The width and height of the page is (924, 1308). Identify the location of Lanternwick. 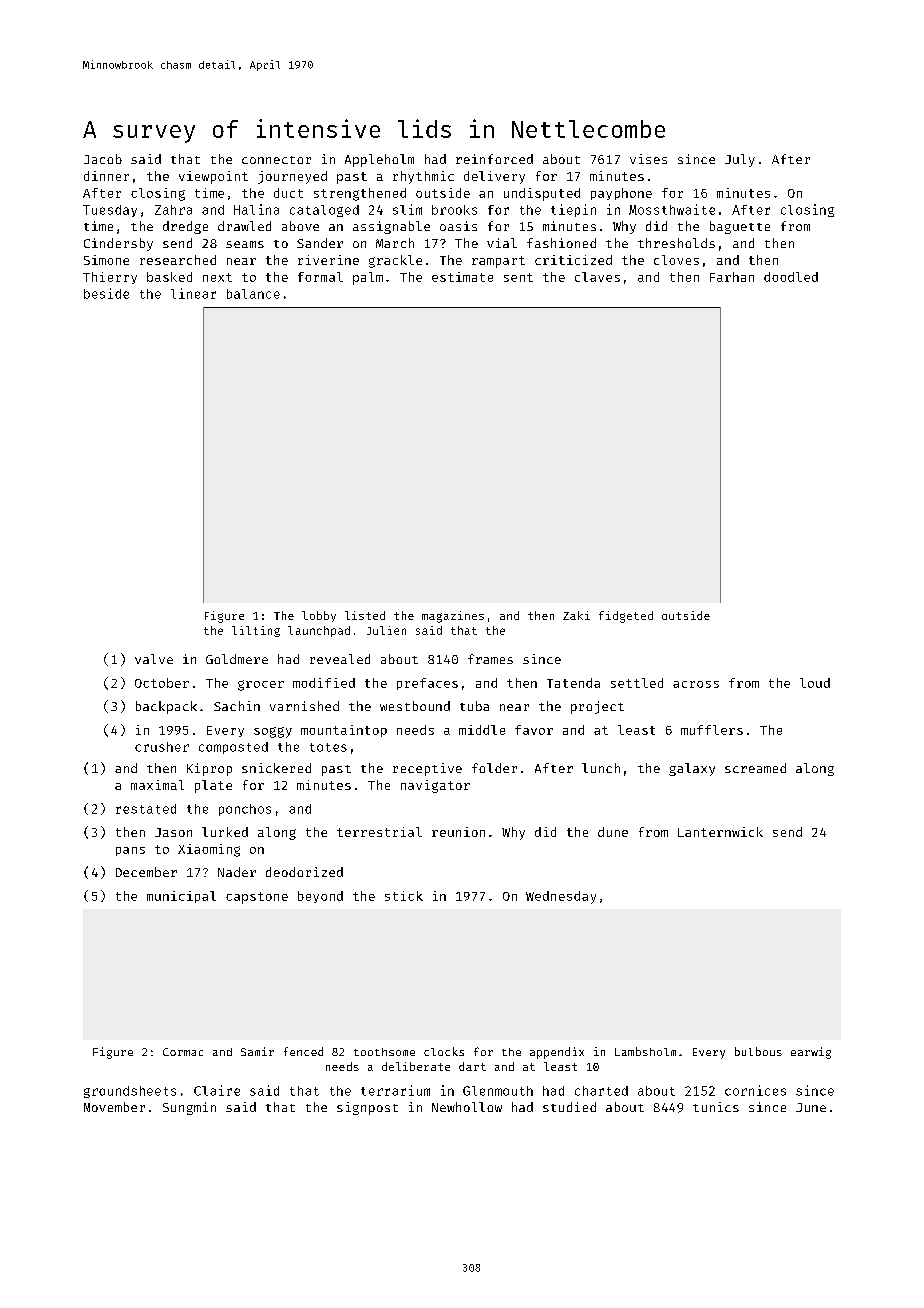
(720, 832).
